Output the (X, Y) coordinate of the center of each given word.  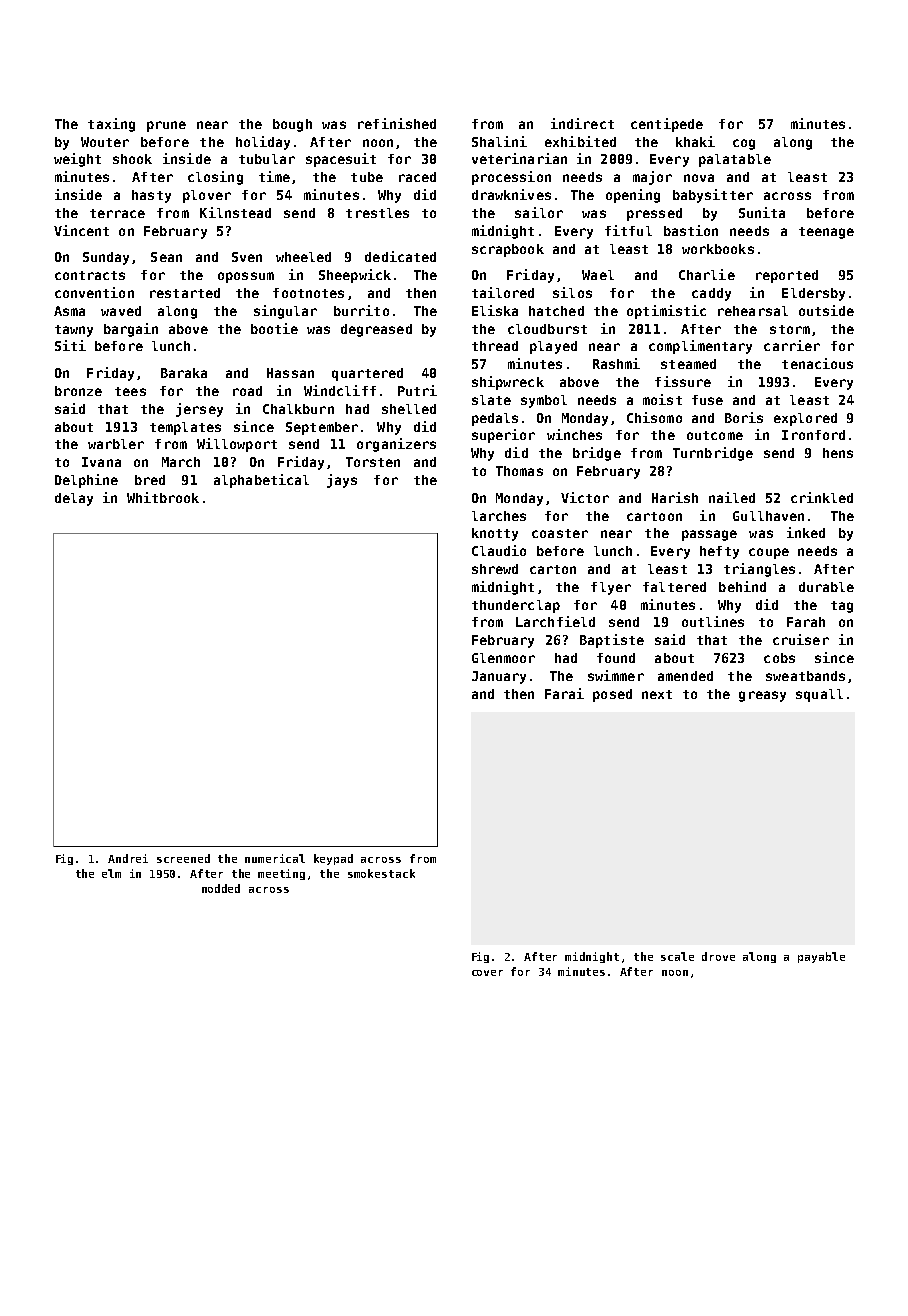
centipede (667, 125)
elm (111, 873)
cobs (779, 658)
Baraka (184, 373)
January (499, 677)
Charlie (707, 274)
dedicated (400, 256)
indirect (582, 123)
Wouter (105, 142)
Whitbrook (163, 497)
